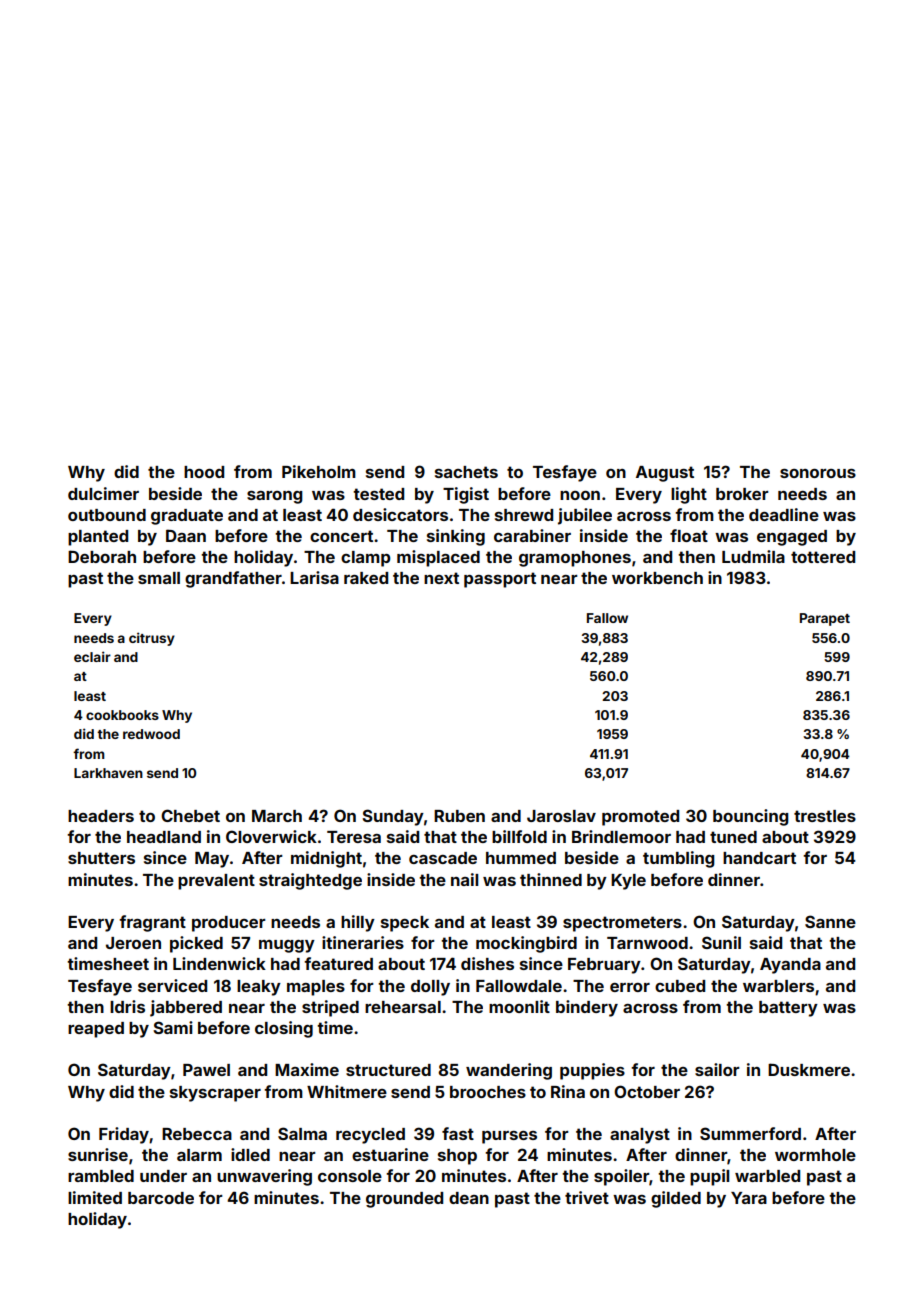 The width and height of the screenshot is (924, 1308). I want to click on hood, so click(204, 472).
